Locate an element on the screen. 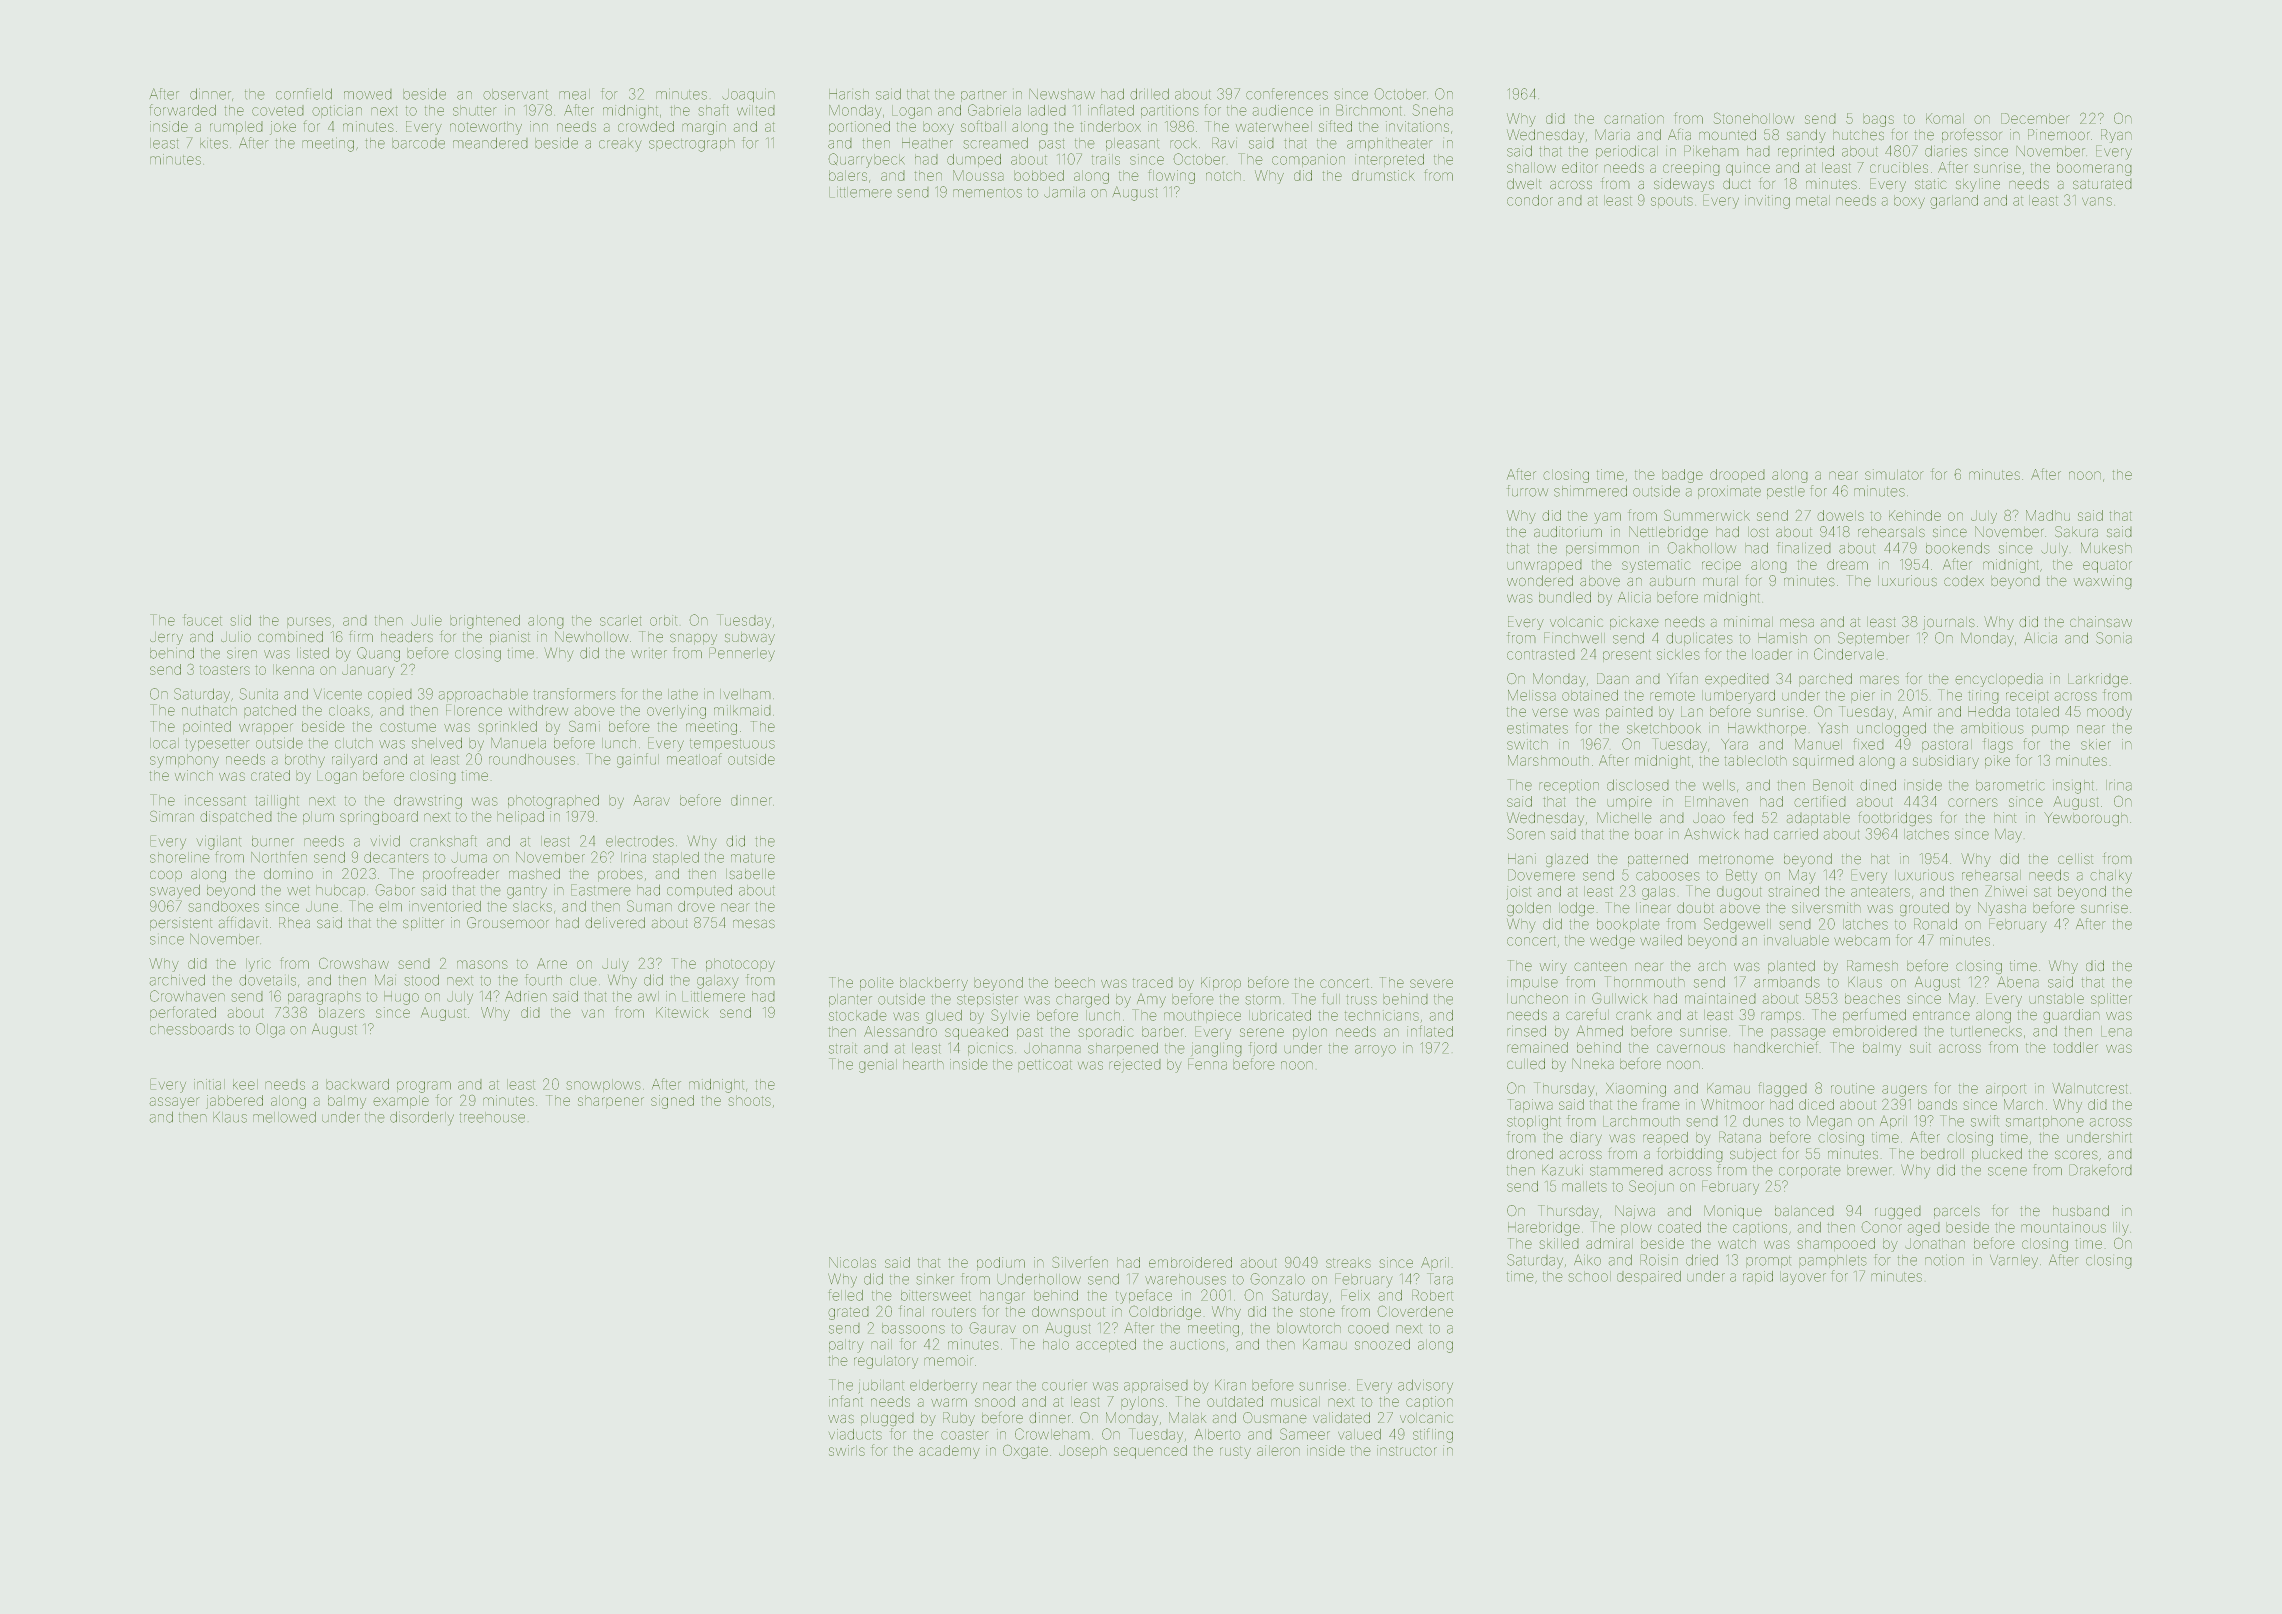 Image resolution: width=2282 pixels, height=1614 pixels. forwarded is located at coordinates (182, 110).
